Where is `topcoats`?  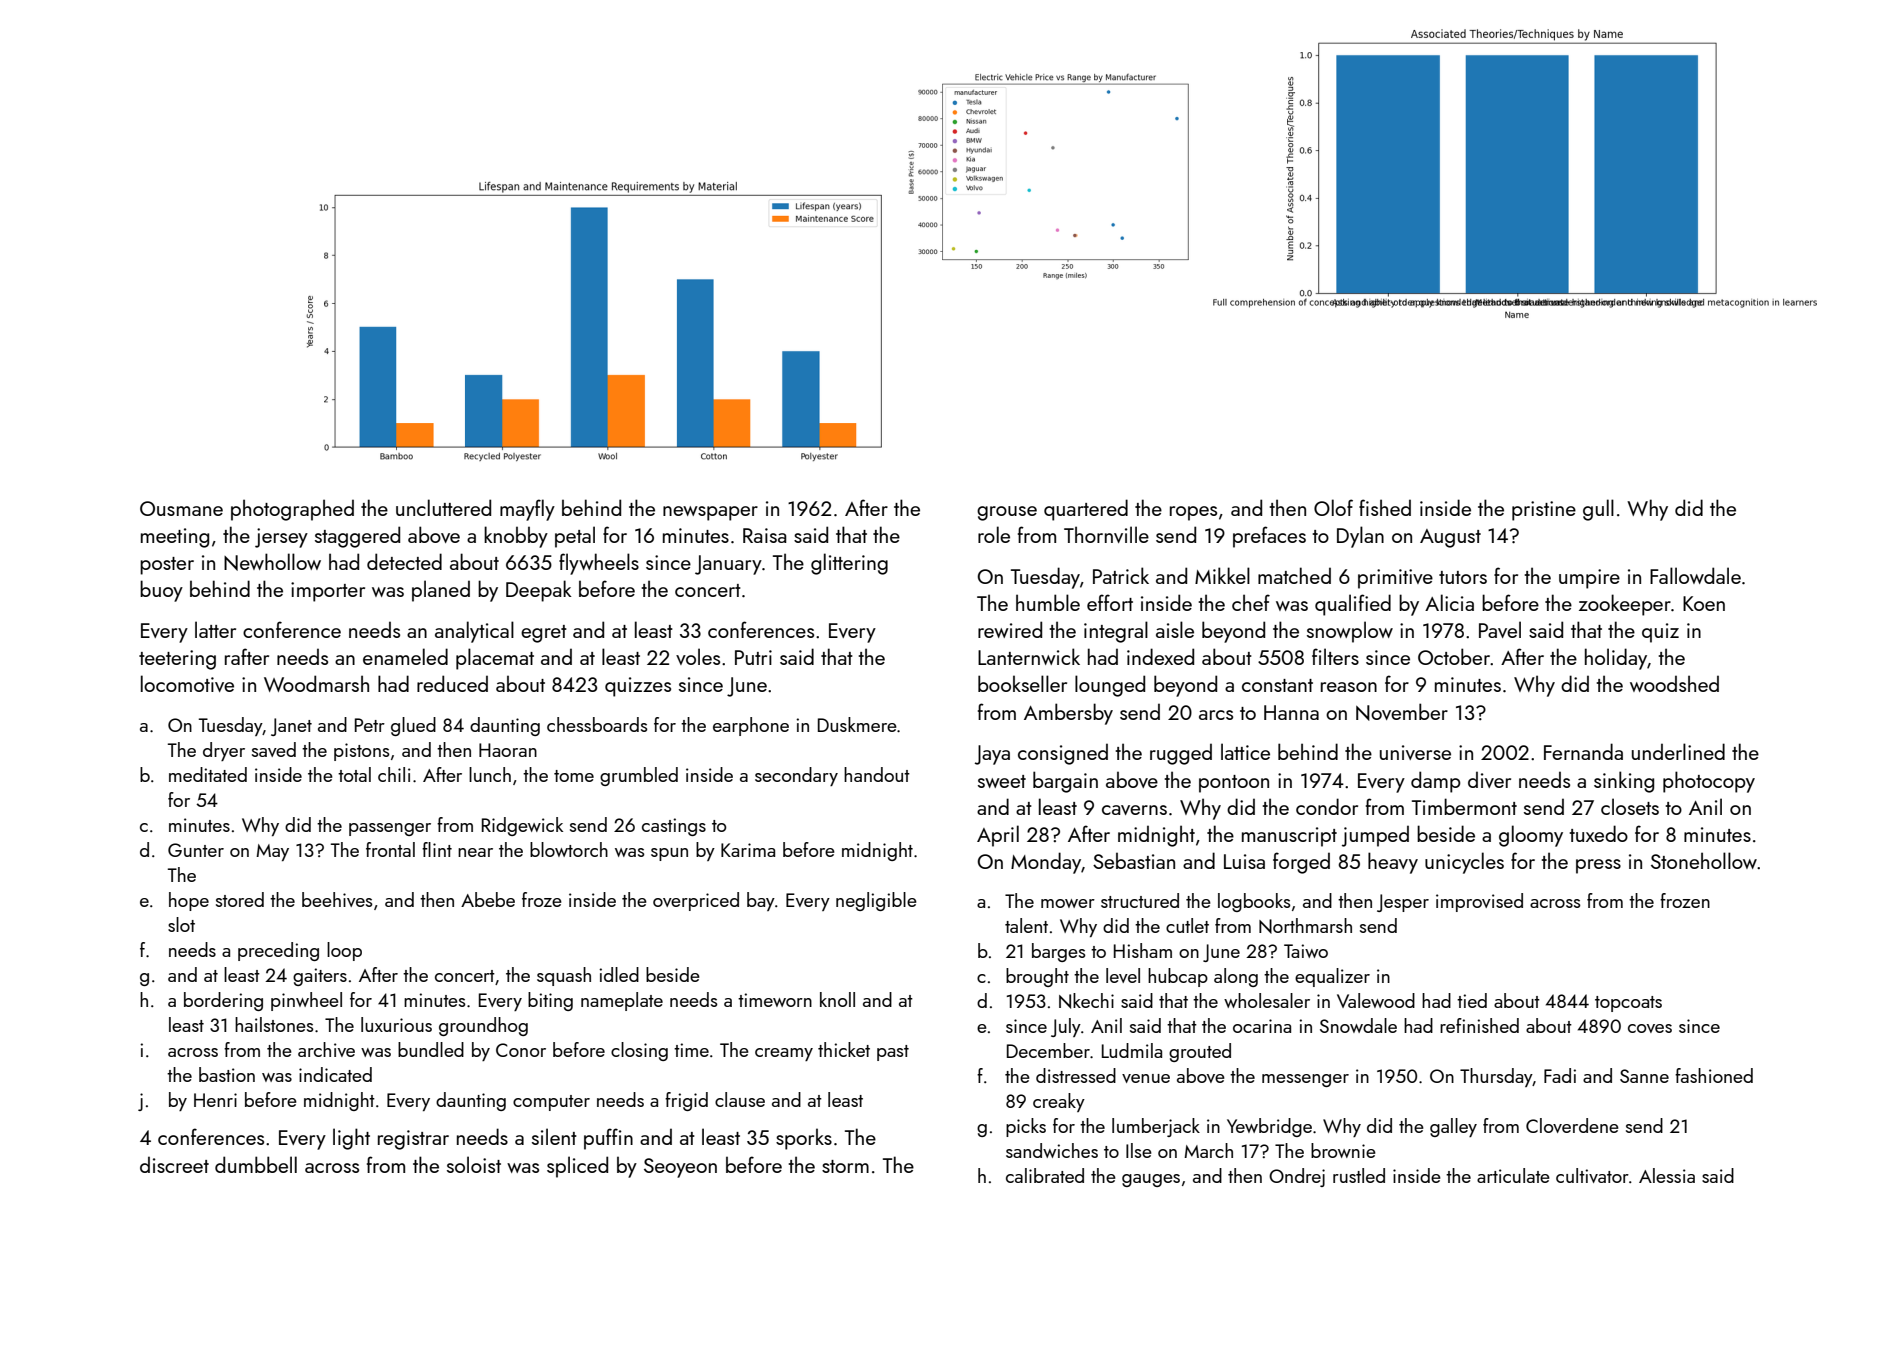 topcoats is located at coordinates (1628, 1004).
